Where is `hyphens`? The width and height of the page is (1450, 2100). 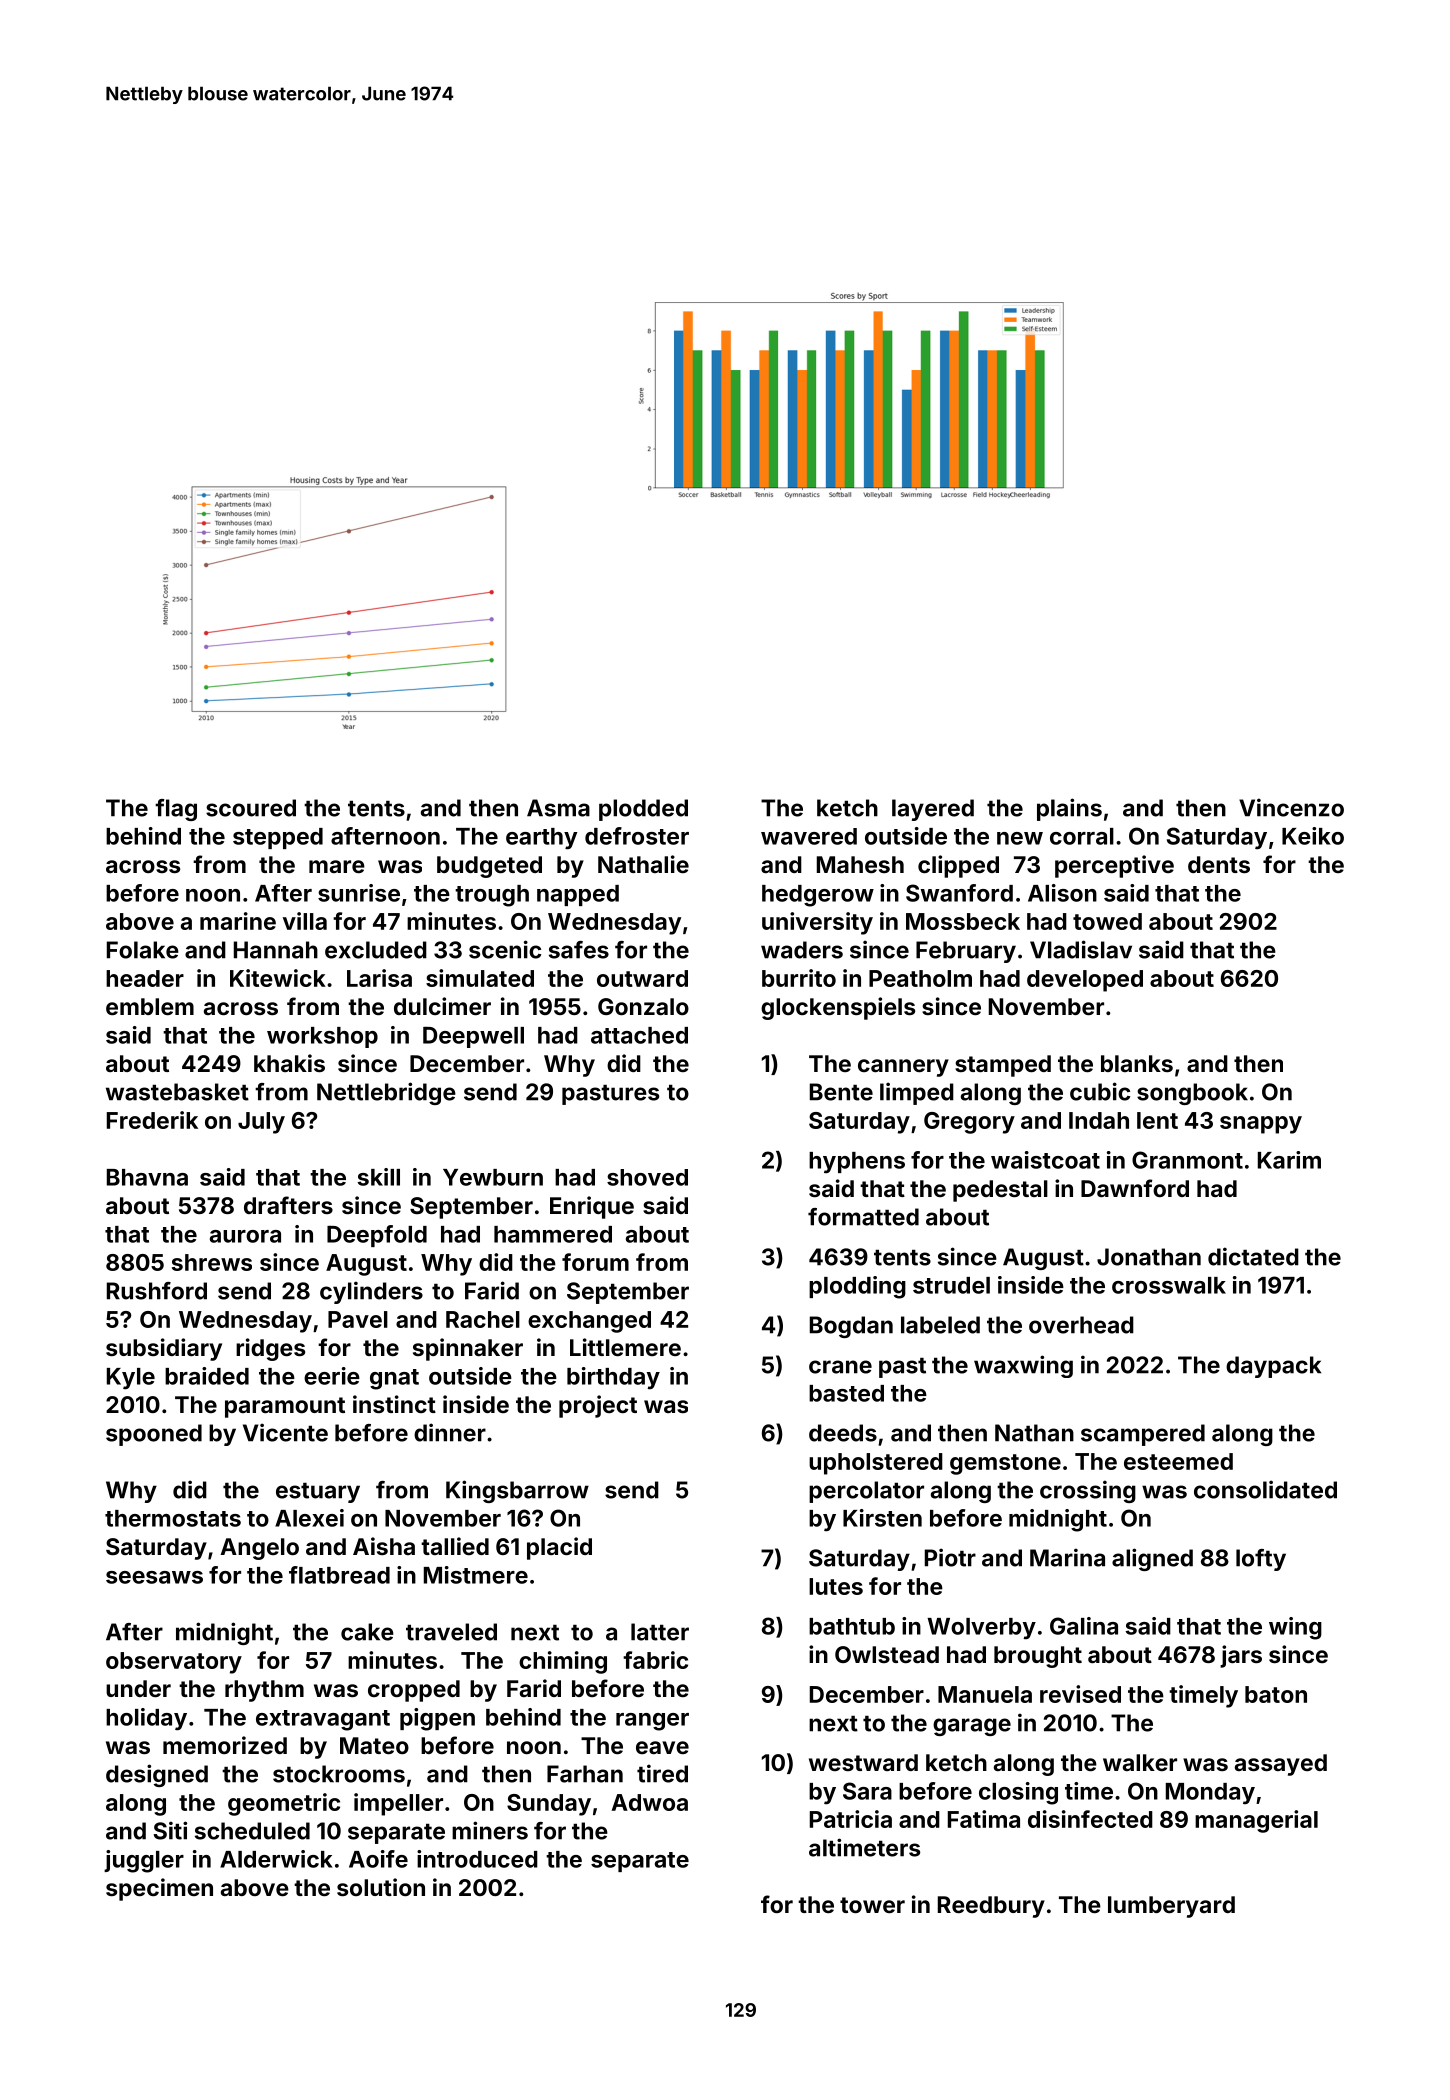
hyphens is located at coordinates (857, 1162).
